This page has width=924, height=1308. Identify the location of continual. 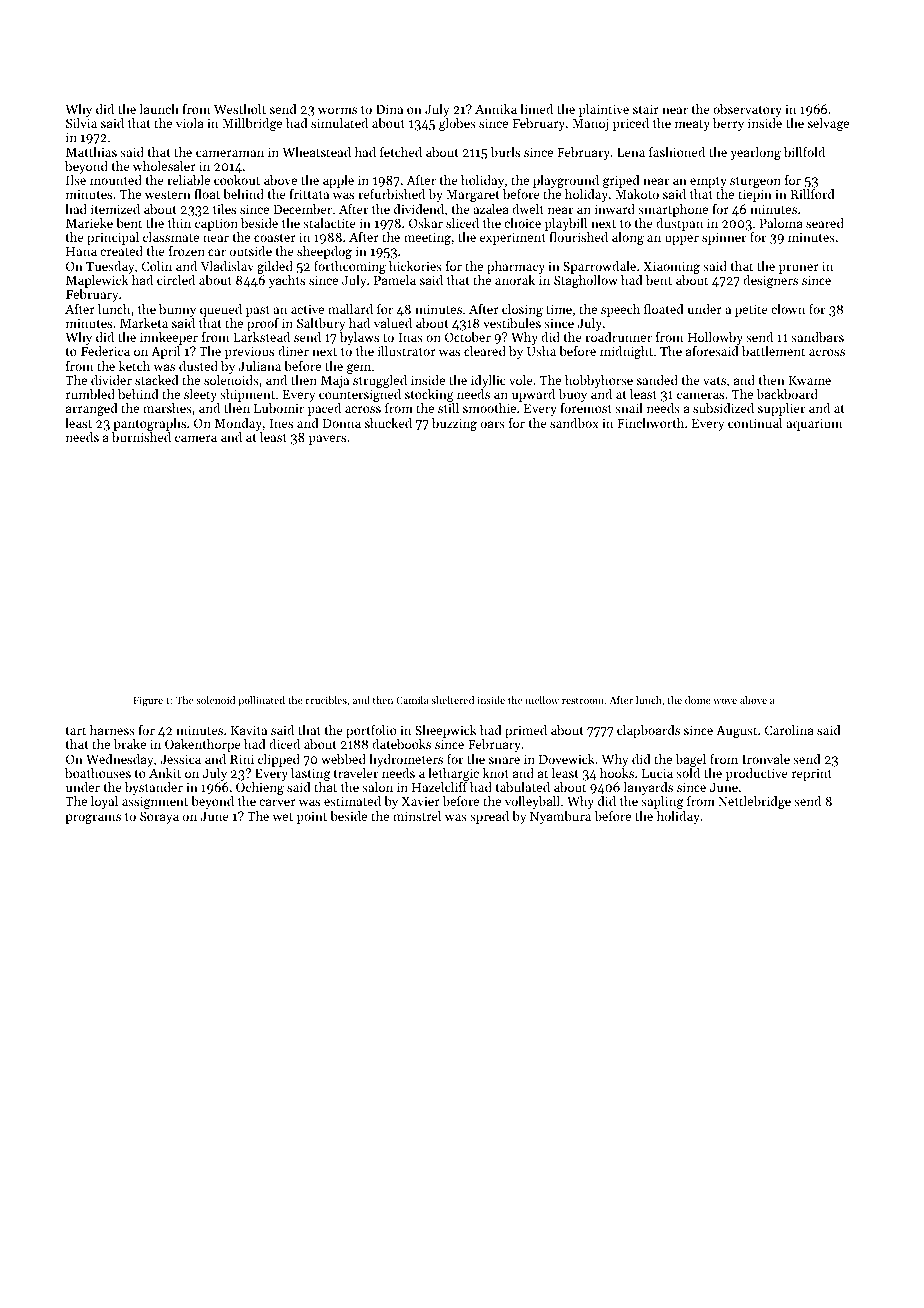
(755, 423).
